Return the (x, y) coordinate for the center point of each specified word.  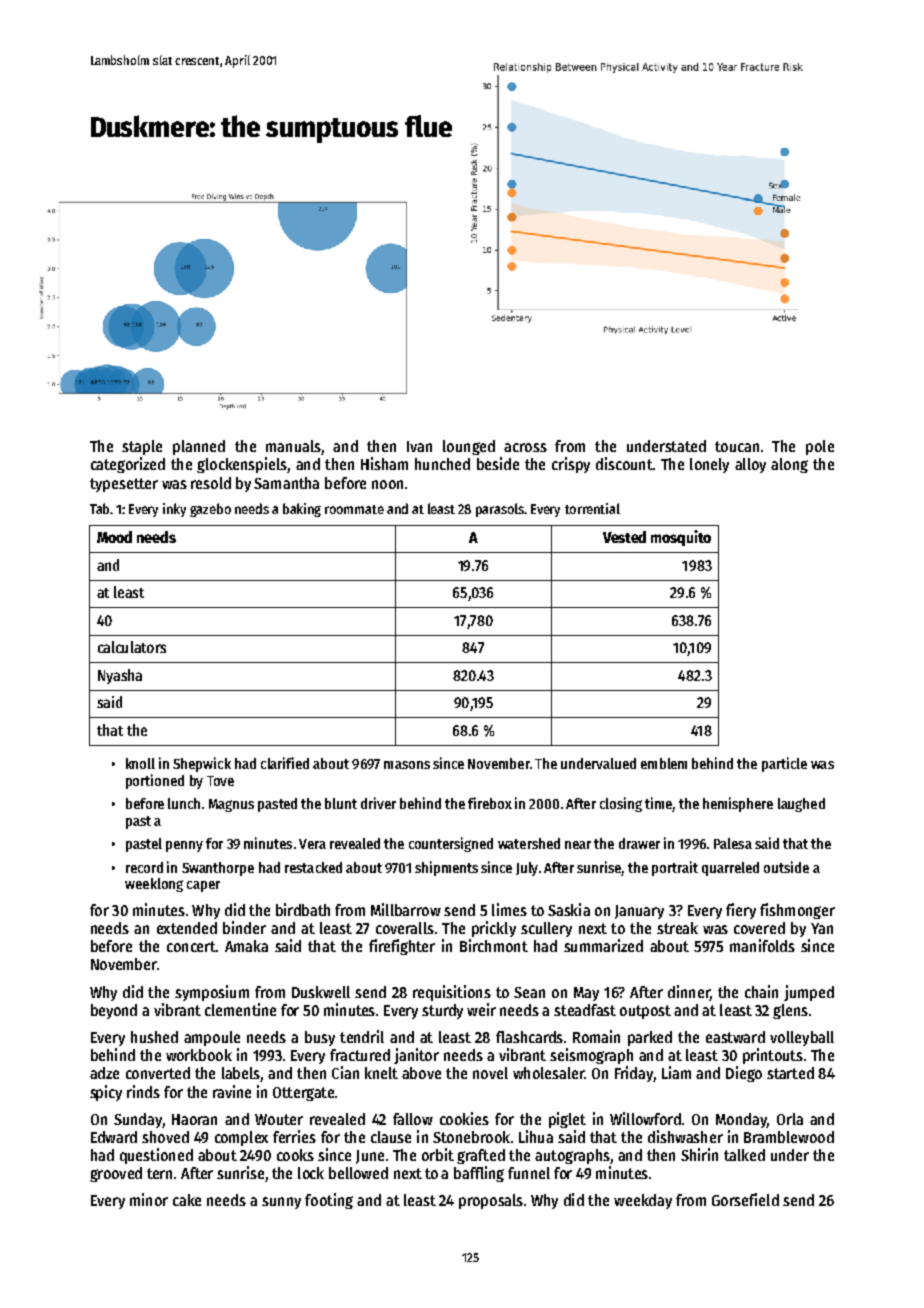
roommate (354, 509)
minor (149, 1199)
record (144, 867)
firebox (490, 803)
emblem (664, 763)
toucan (737, 446)
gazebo (210, 510)
